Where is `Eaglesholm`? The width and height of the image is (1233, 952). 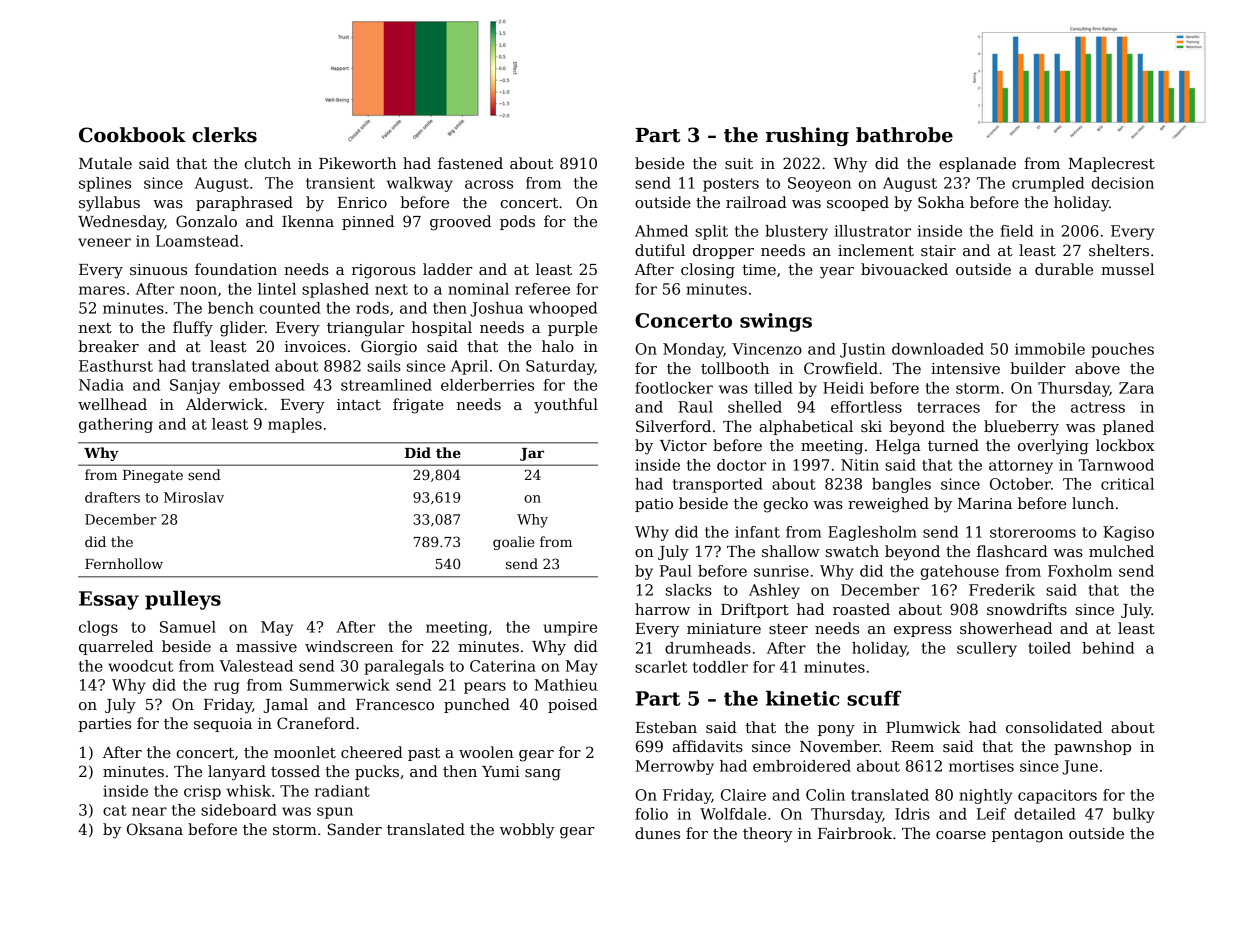 Eaglesholm is located at coordinates (872, 533).
